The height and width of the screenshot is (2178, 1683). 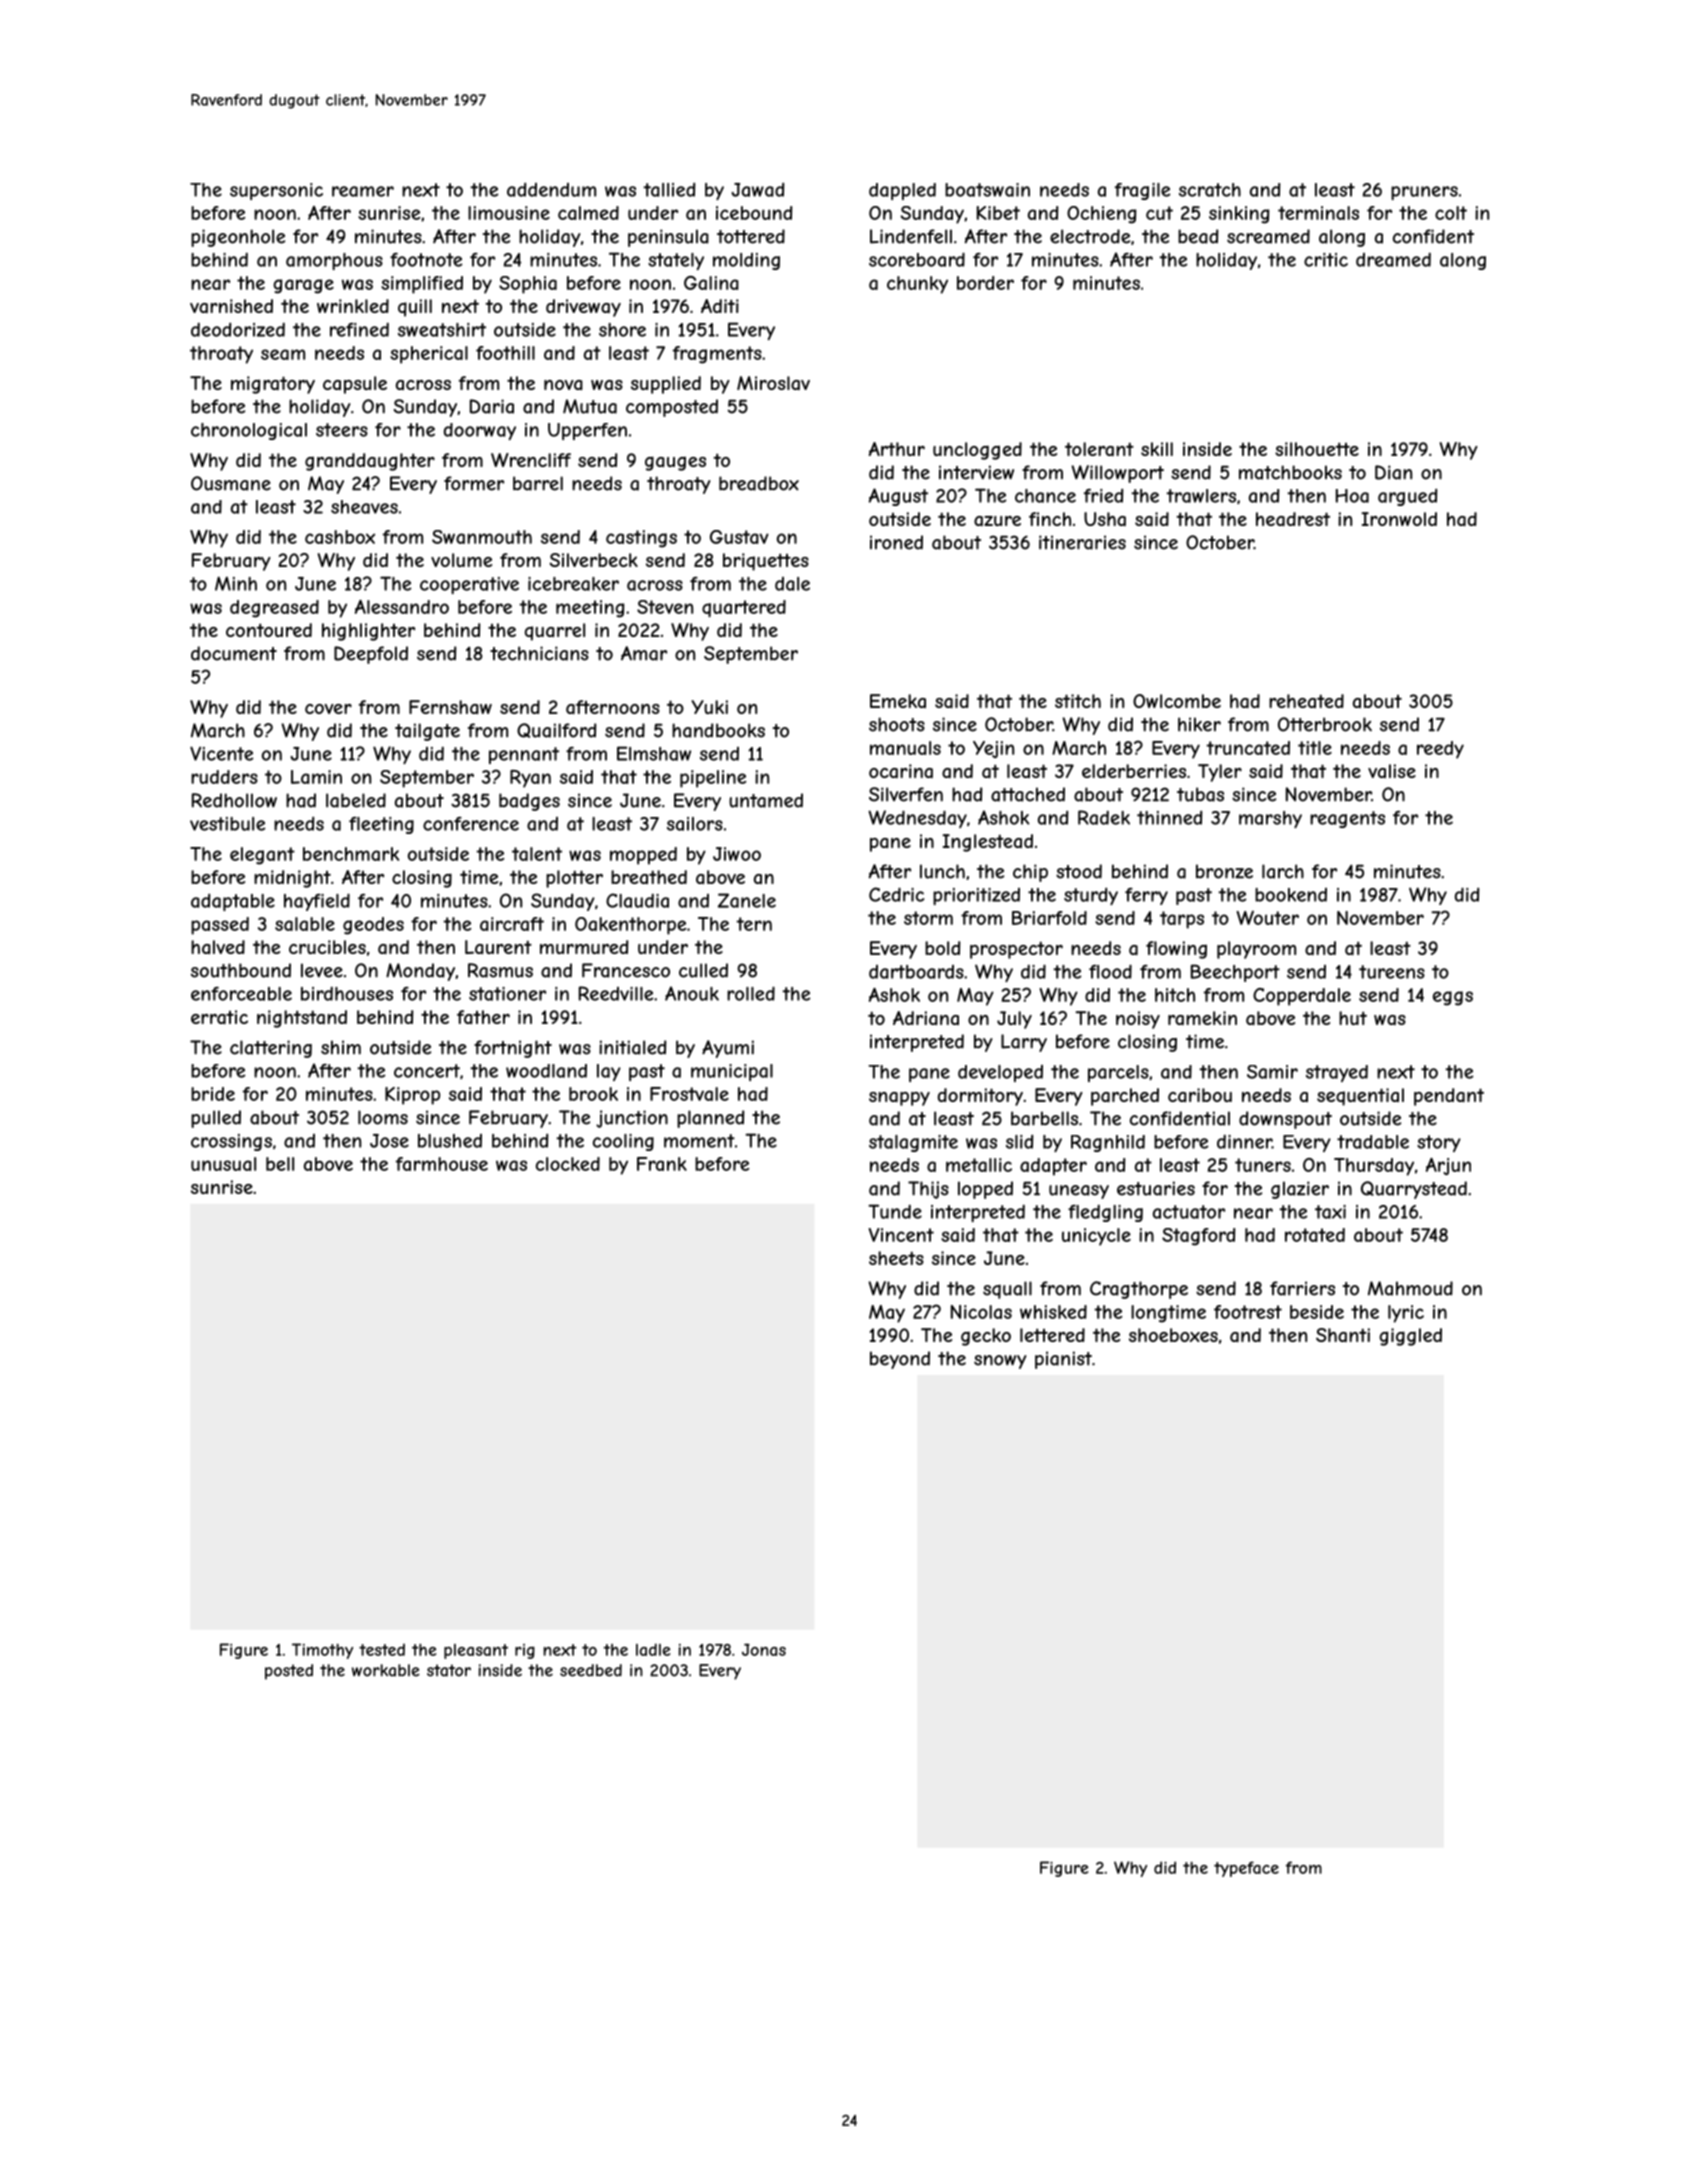 I want to click on rig, so click(x=525, y=1651).
